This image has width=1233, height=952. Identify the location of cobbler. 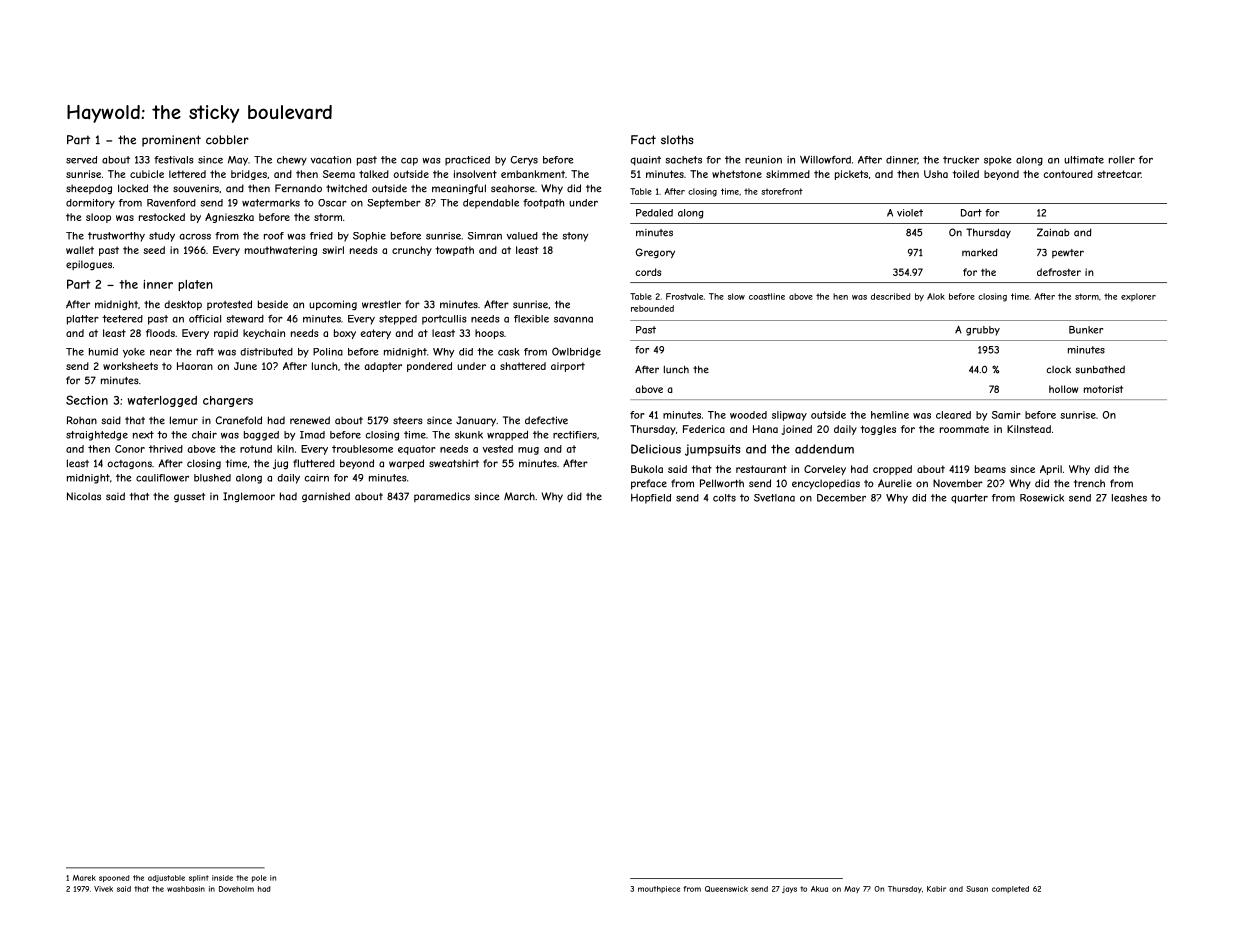
(227, 140).
